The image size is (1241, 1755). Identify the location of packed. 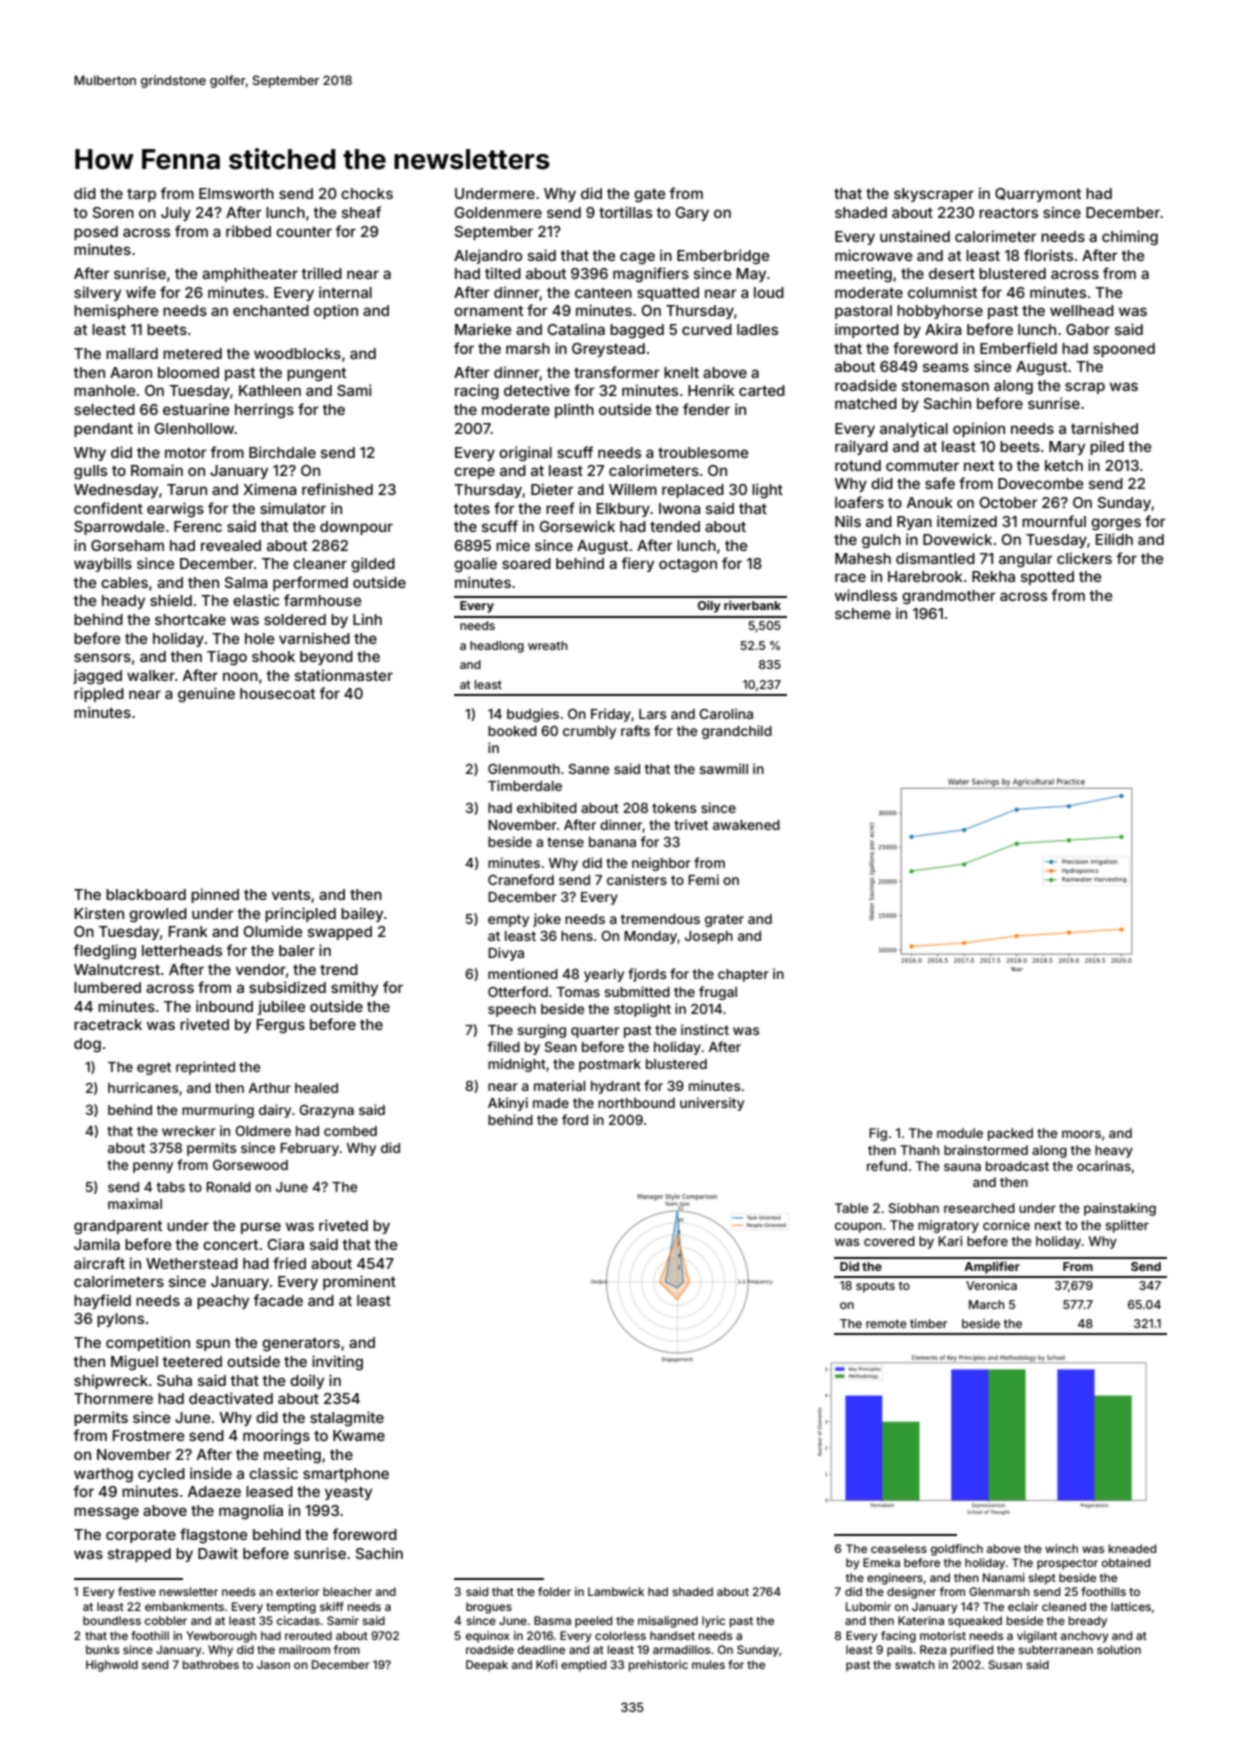
(1010, 1134).
